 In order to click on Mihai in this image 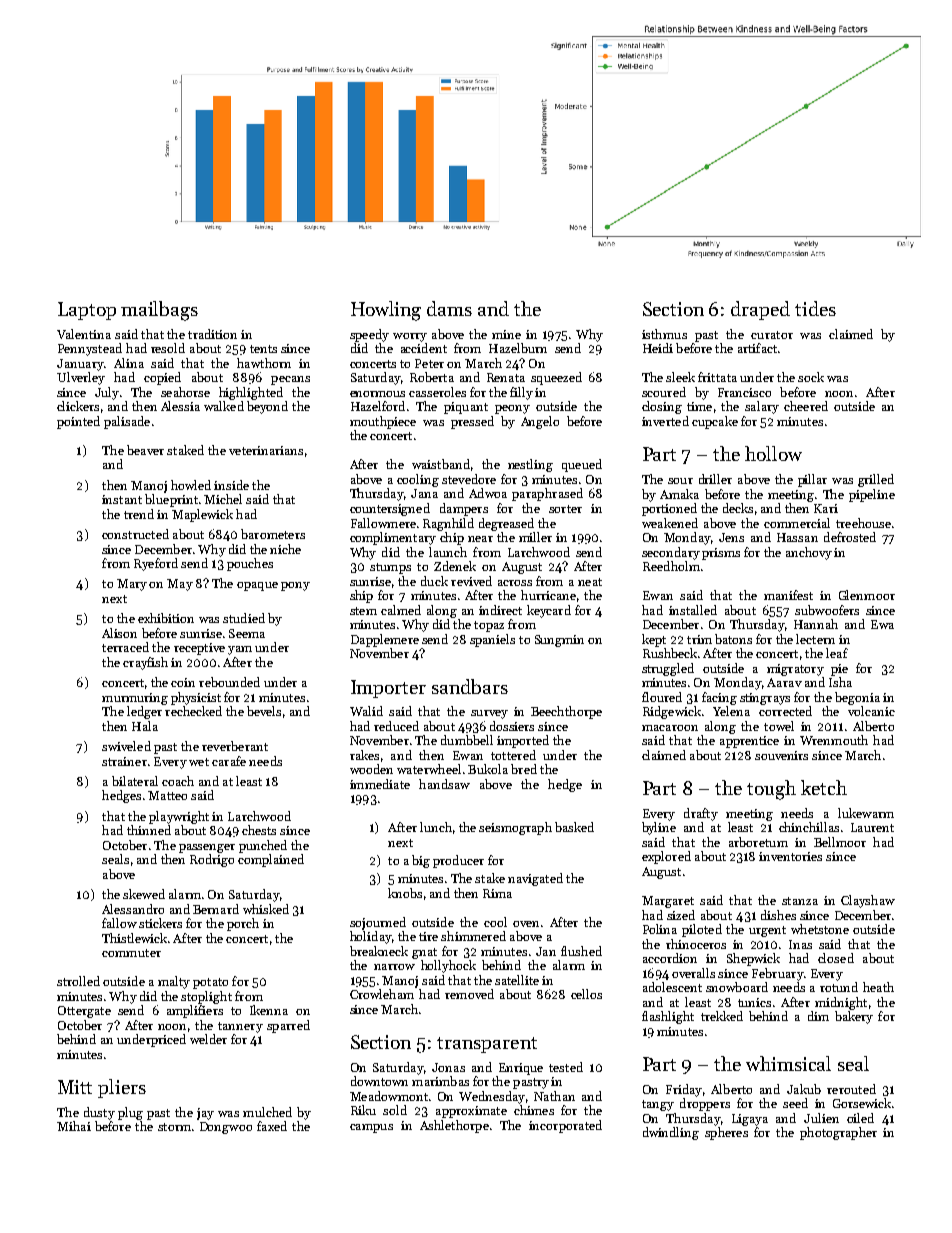, I will do `click(74, 1126)`.
